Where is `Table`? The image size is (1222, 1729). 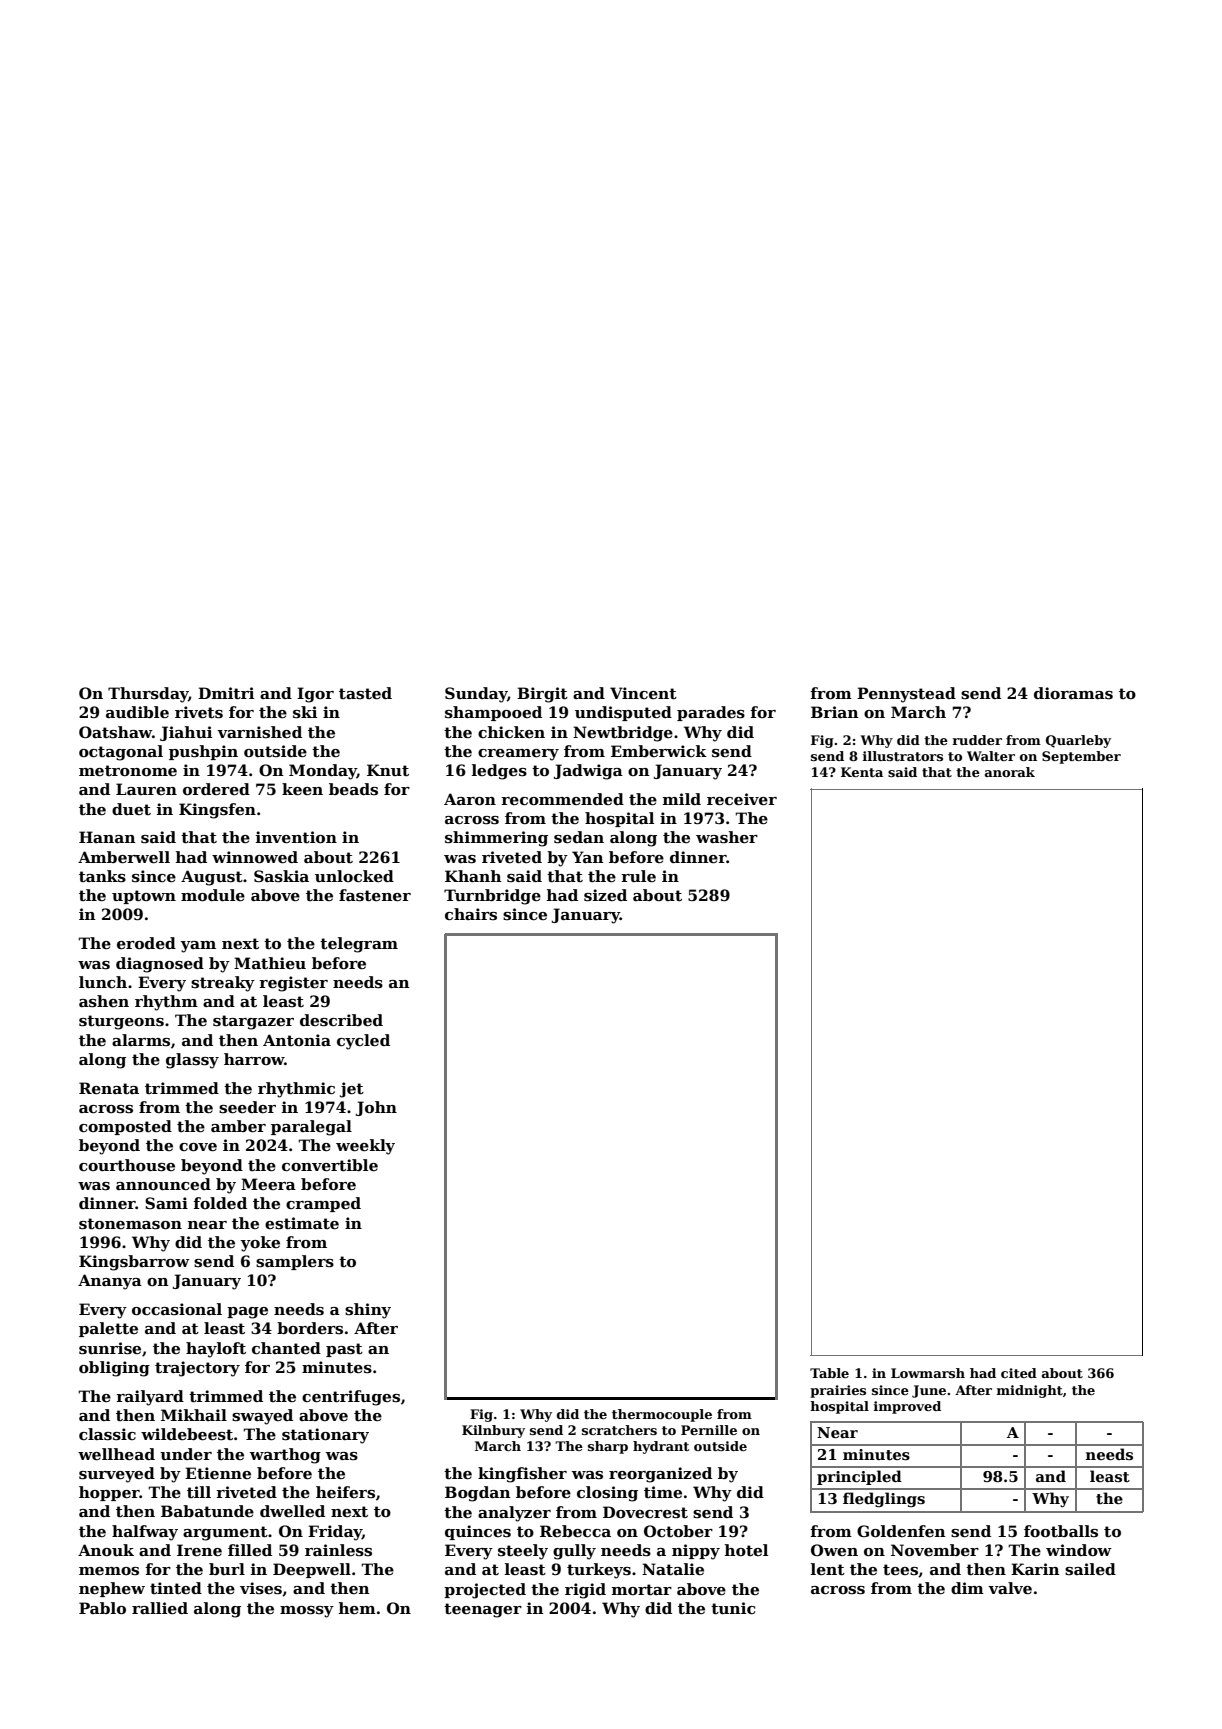 Table is located at coordinates (829, 1373).
